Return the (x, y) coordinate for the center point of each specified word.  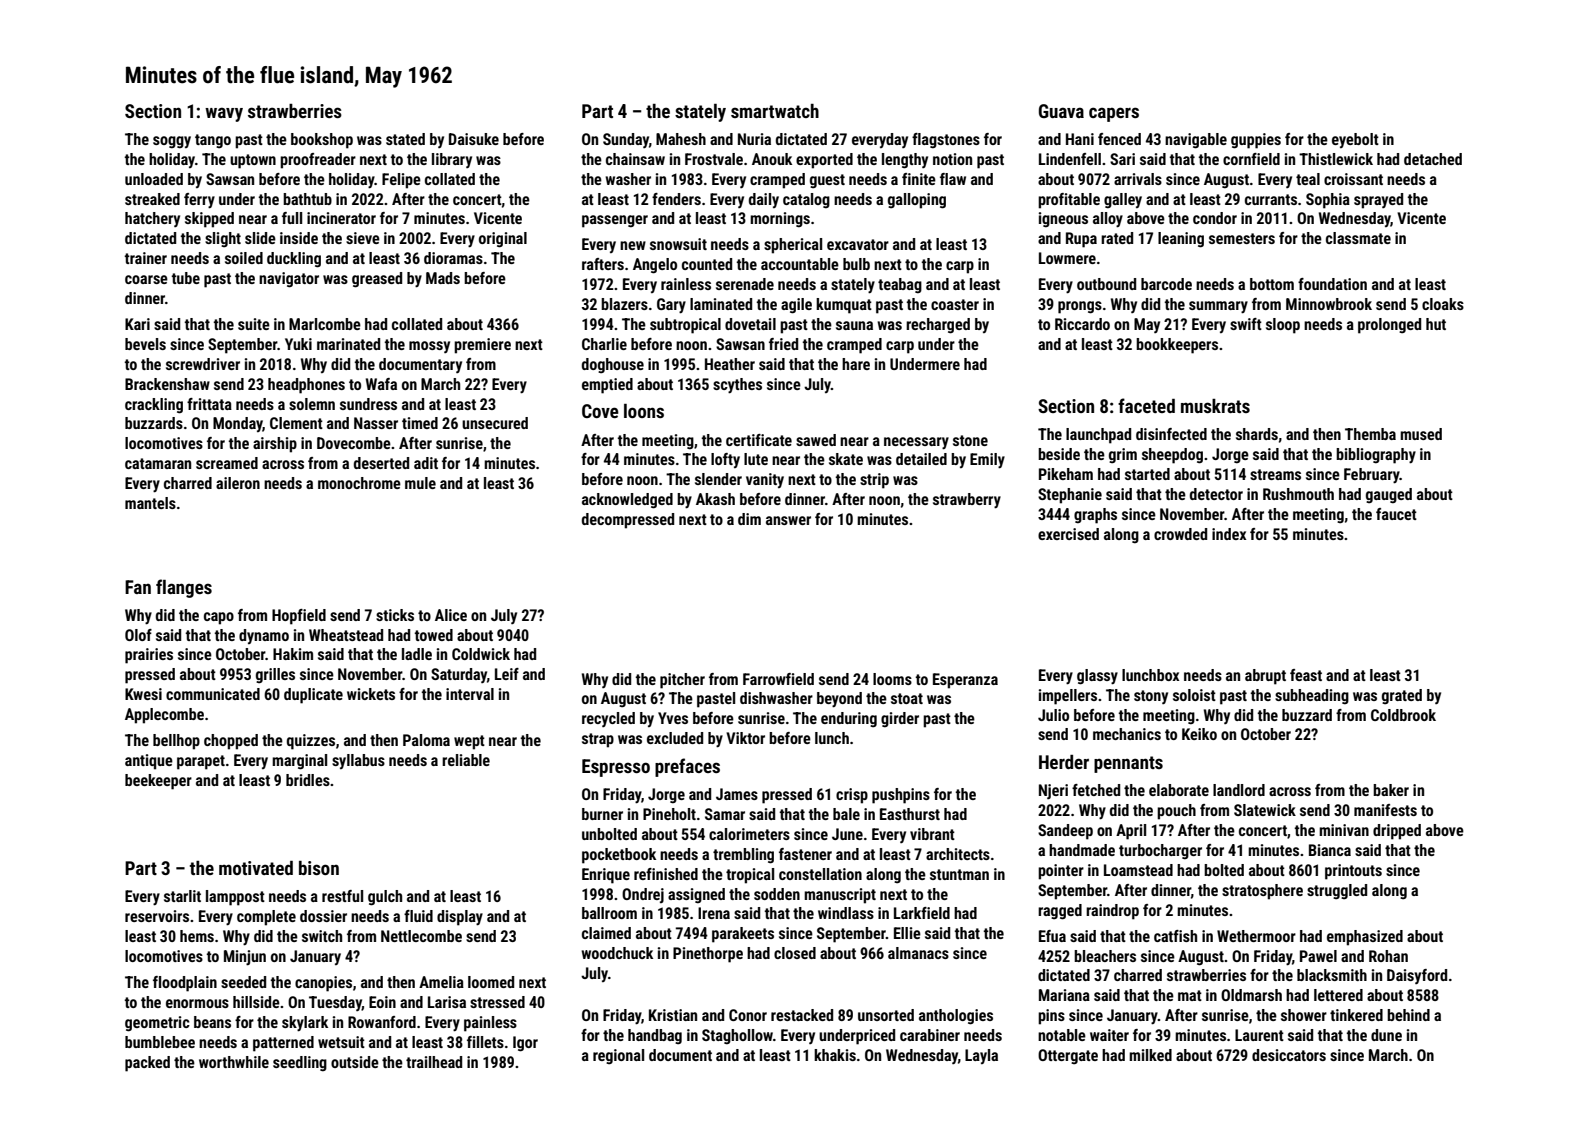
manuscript (840, 896)
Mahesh (681, 139)
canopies (323, 984)
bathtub (307, 199)
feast (1306, 675)
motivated (256, 868)
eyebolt (1355, 140)
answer (788, 520)
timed (420, 423)
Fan (138, 587)
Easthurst (910, 814)
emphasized (1365, 938)
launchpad (1098, 436)
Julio (1053, 715)
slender (718, 479)
